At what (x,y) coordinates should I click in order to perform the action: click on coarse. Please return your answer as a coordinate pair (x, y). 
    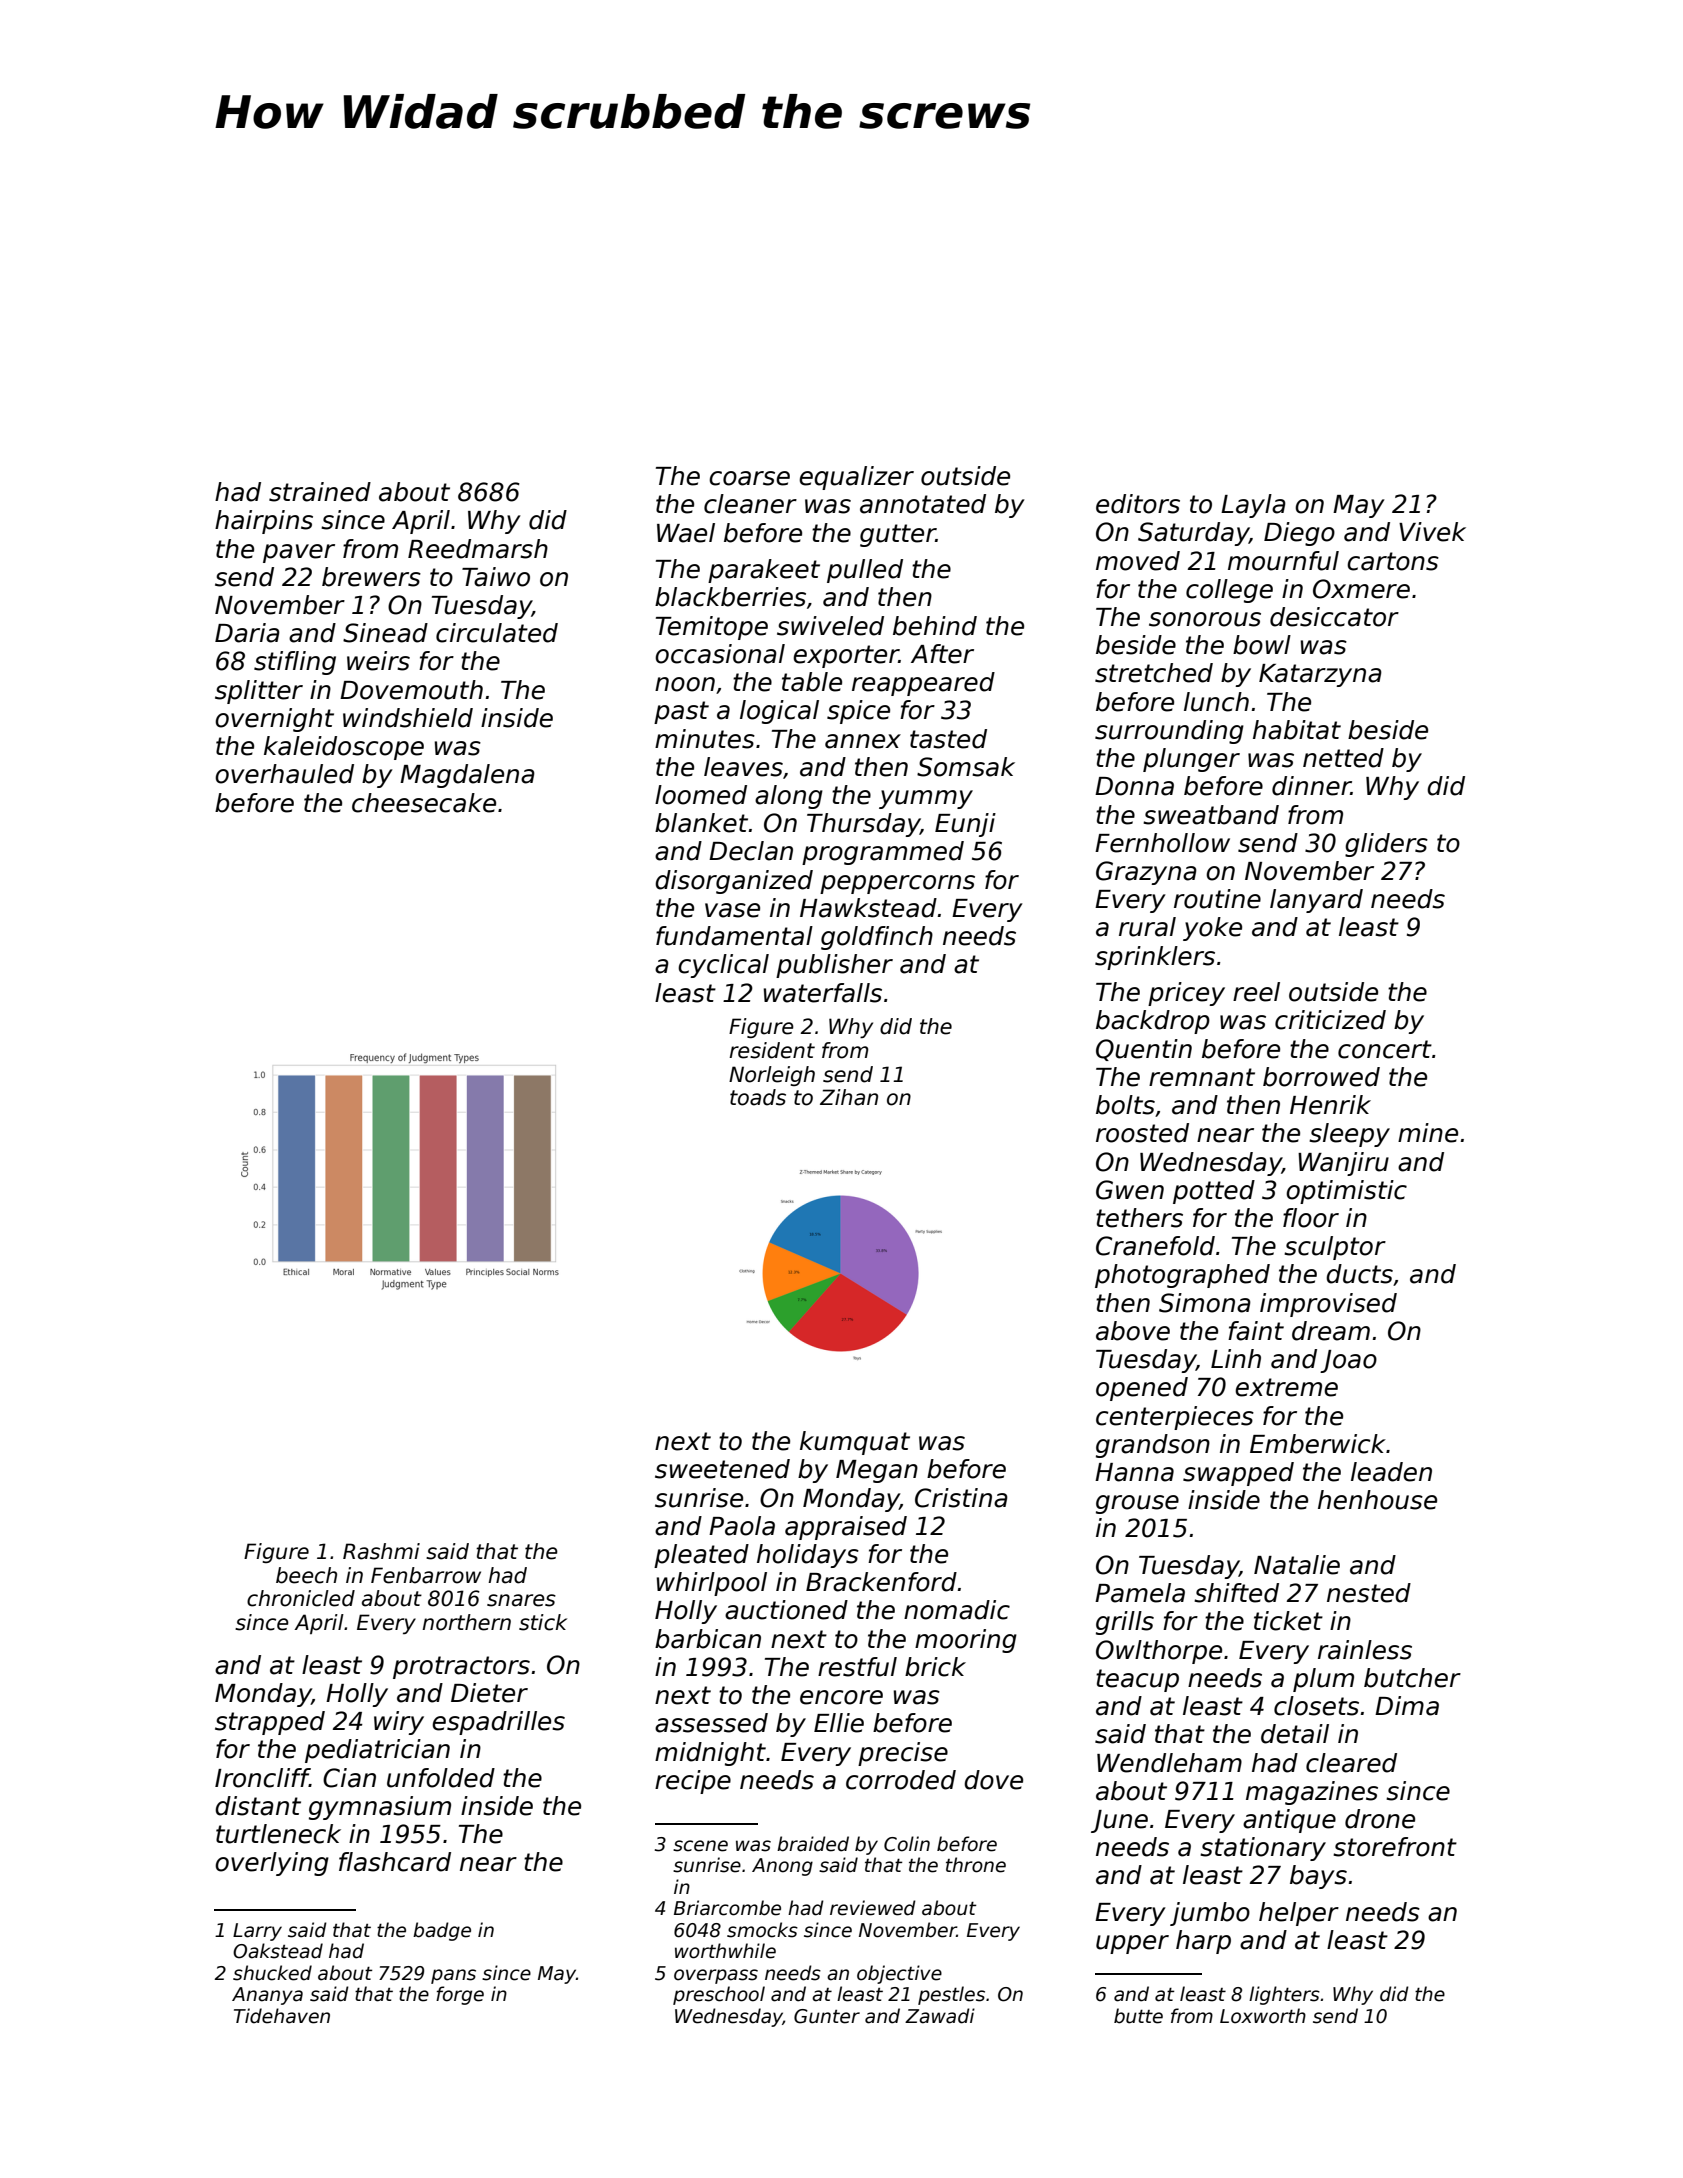
    Looking at the image, I should click on (749, 478).
